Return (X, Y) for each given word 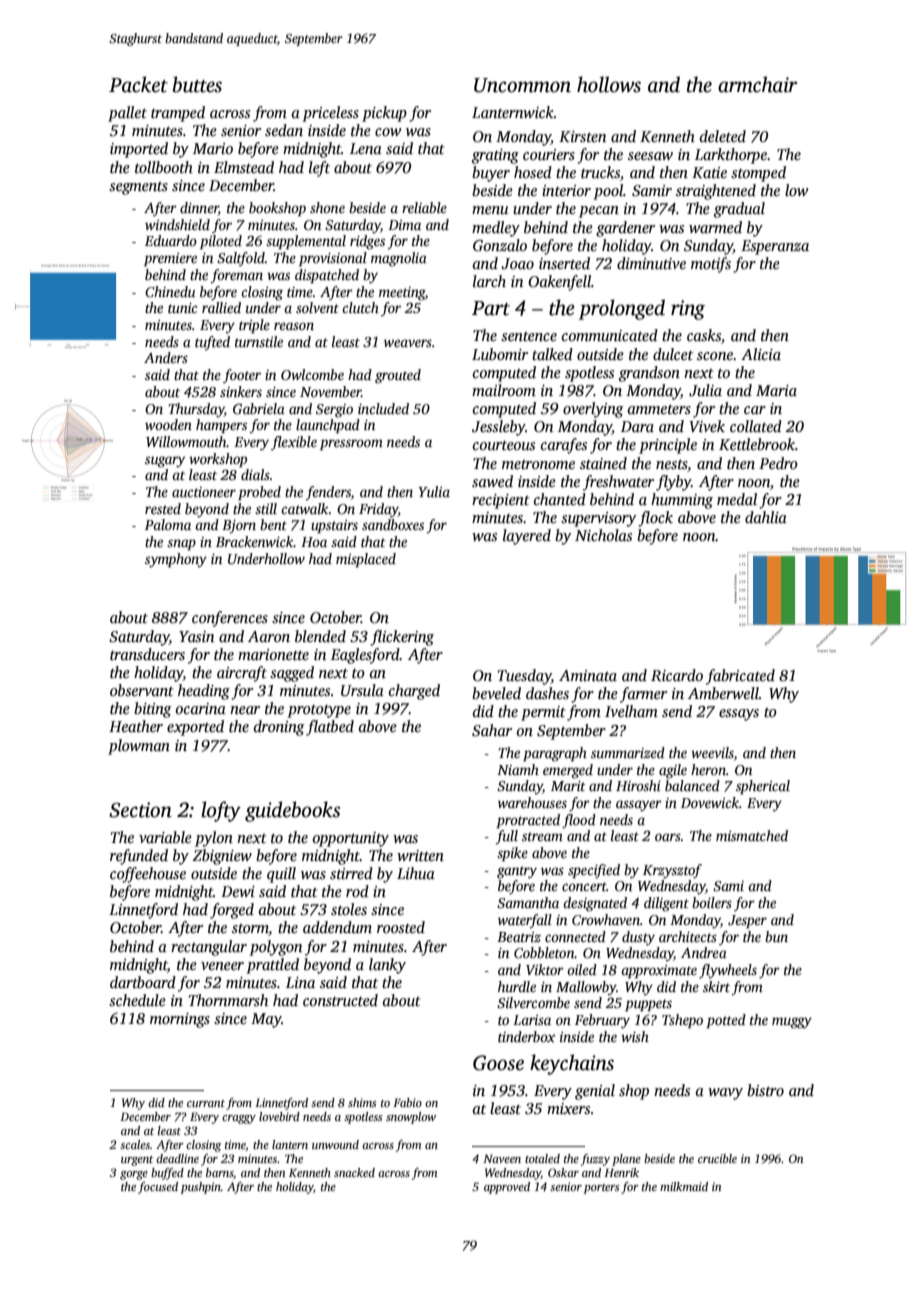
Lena (366, 148)
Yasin (197, 636)
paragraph (555, 754)
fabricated (740, 677)
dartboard (143, 982)
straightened (716, 192)
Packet (138, 84)
